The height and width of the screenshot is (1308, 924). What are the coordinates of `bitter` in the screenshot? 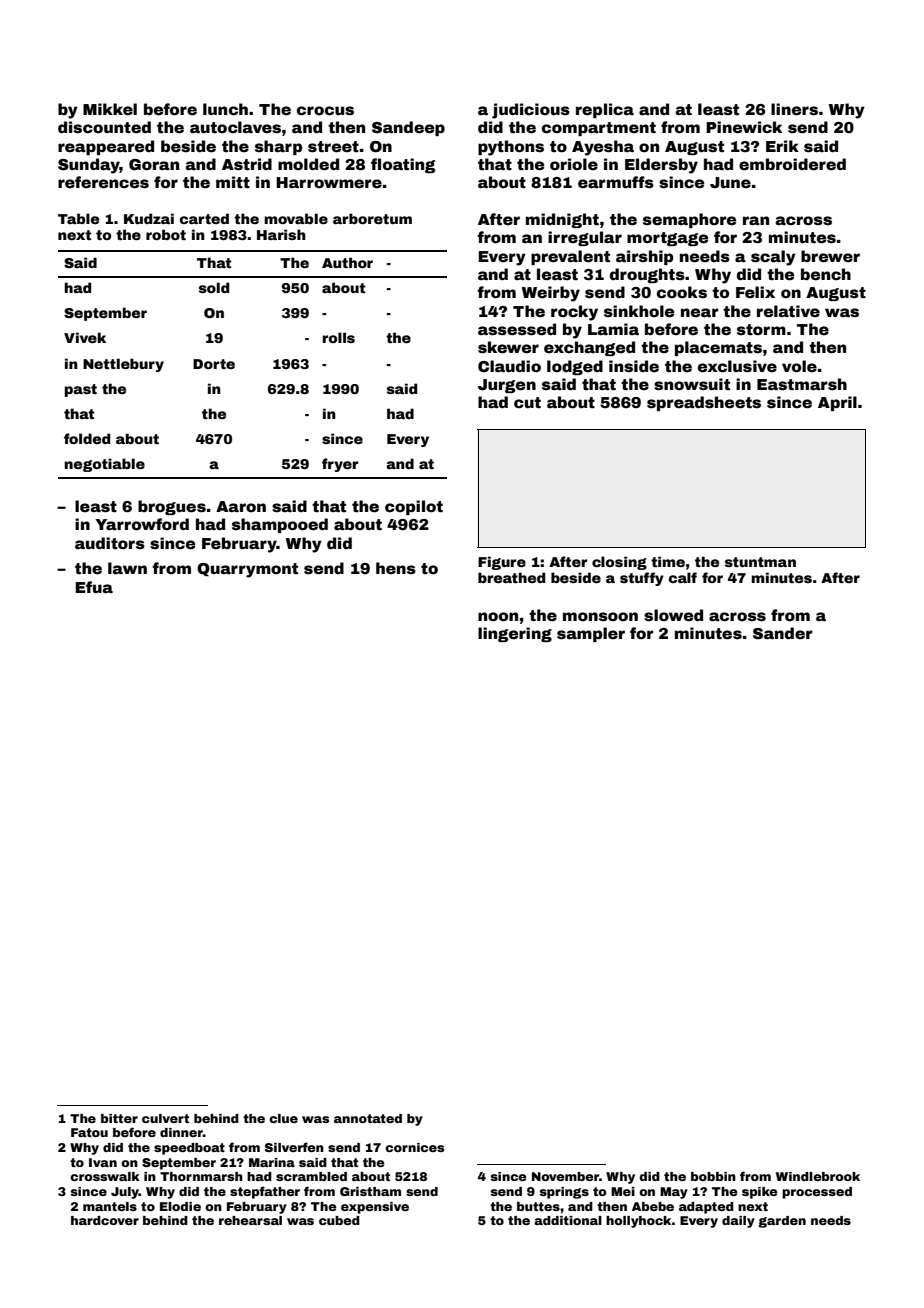 It's located at (119, 1118).
